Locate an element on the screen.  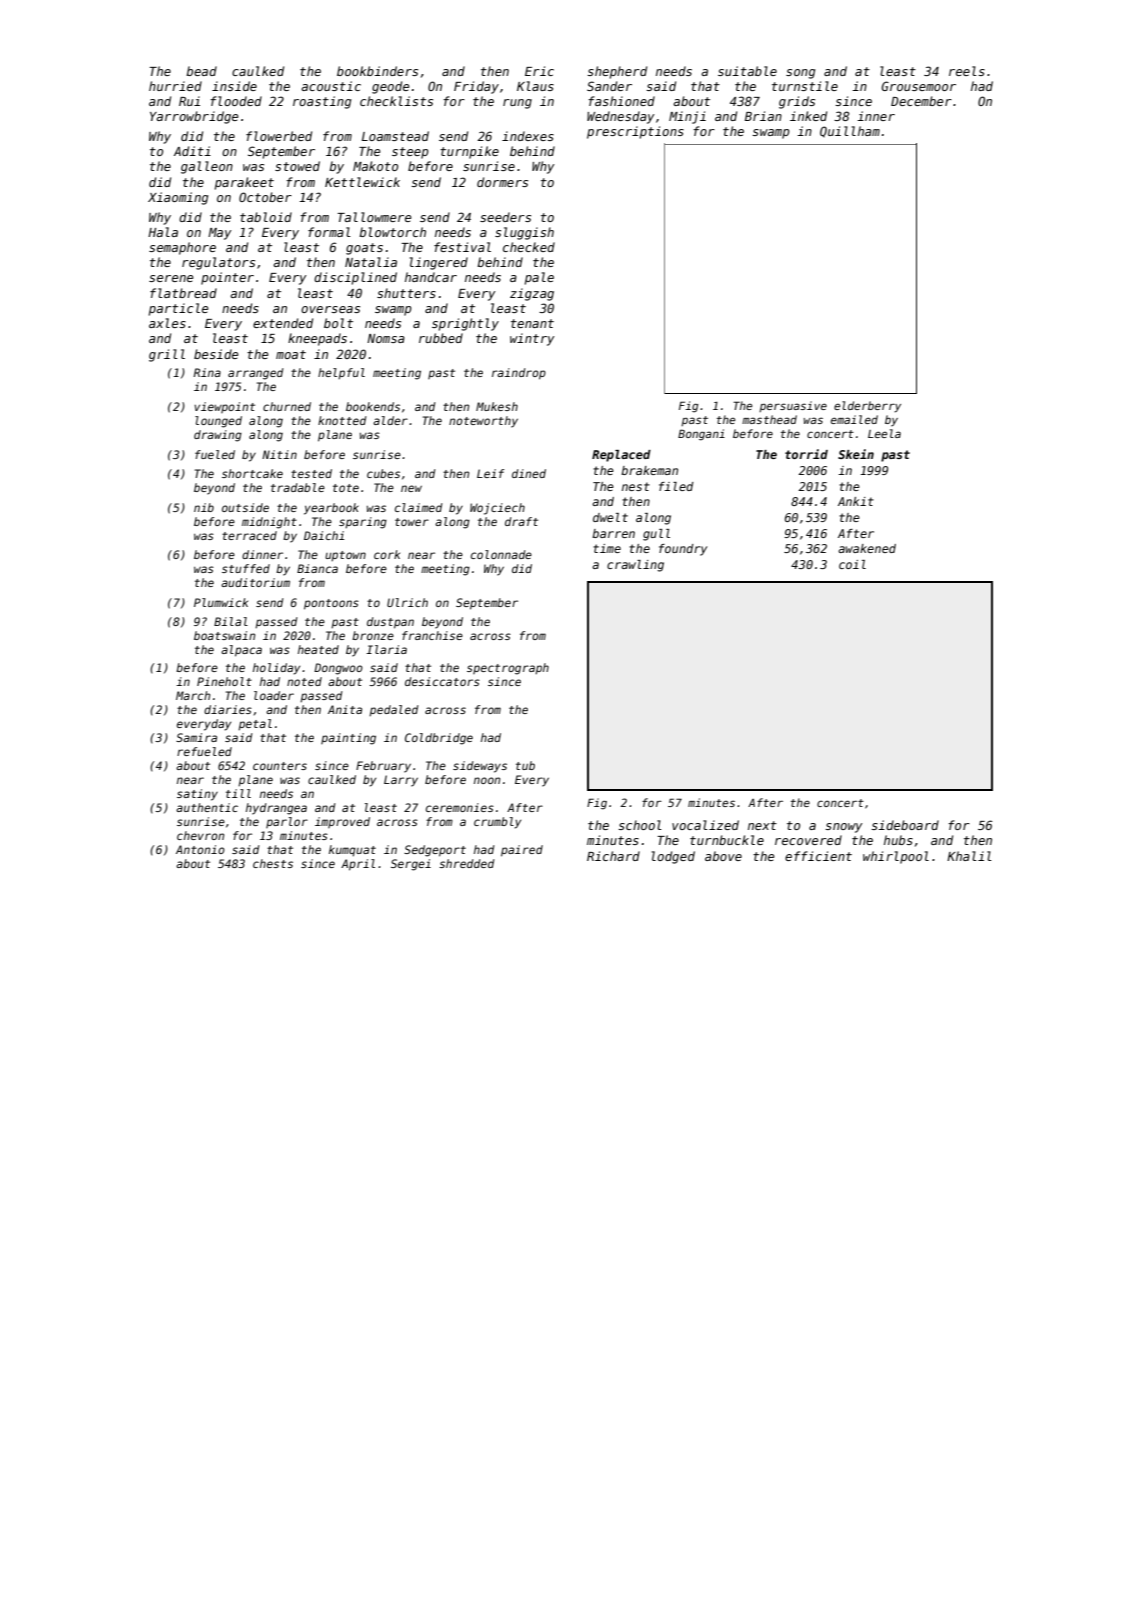
March is located at coordinates (193, 695).
